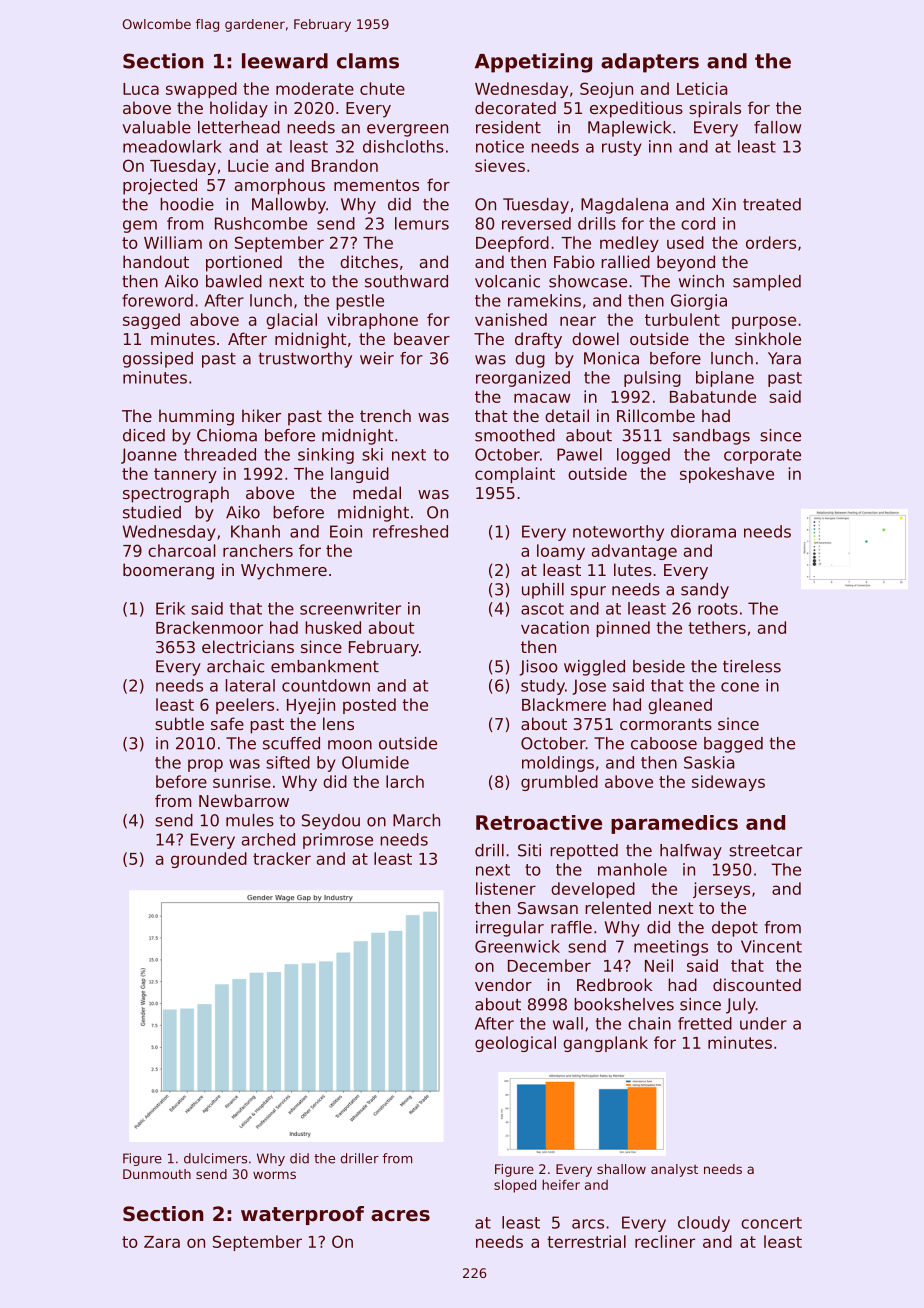  I want to click on diorama, so click(703, 531).
